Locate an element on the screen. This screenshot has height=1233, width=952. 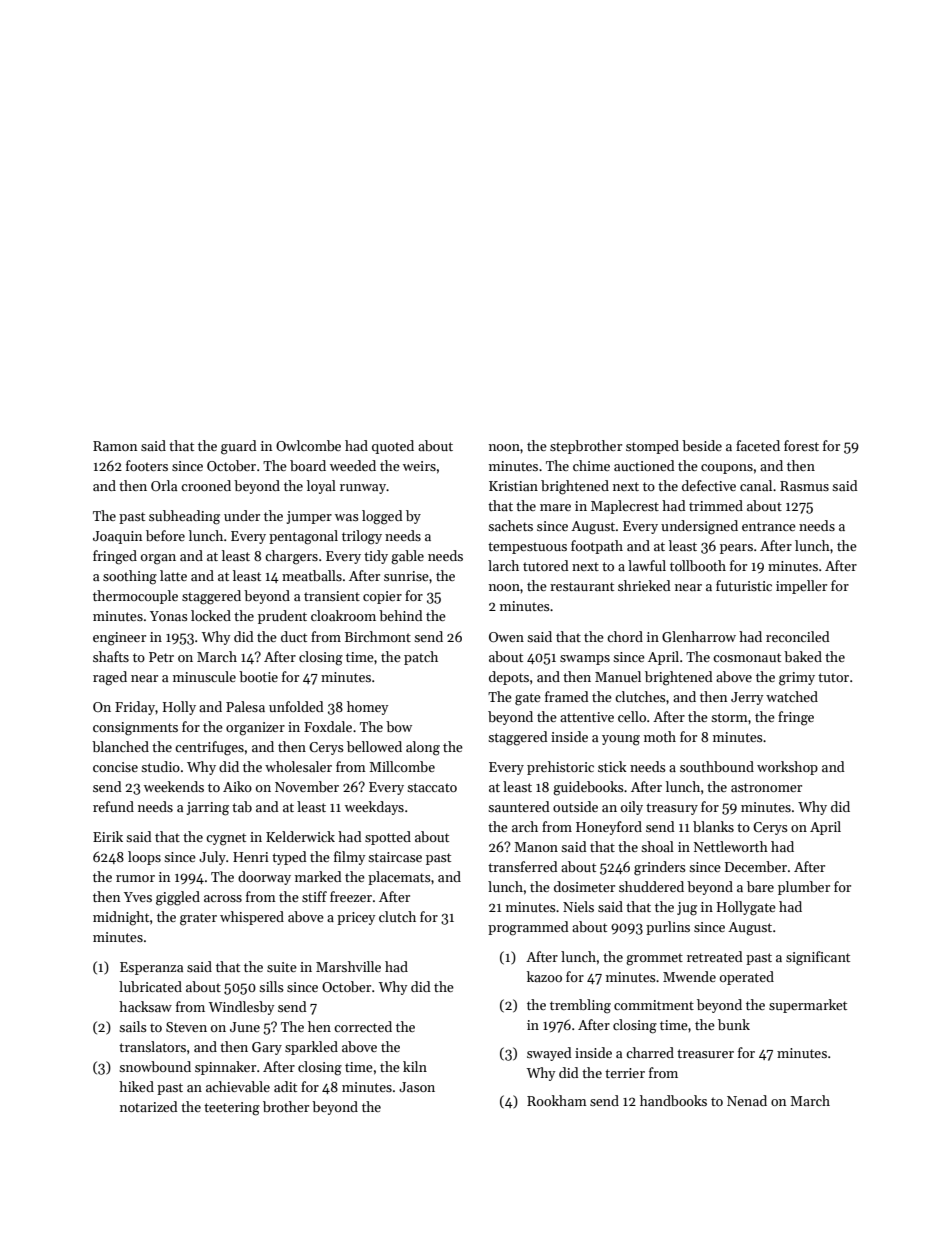
tab is located at coordinates (242, 806).
